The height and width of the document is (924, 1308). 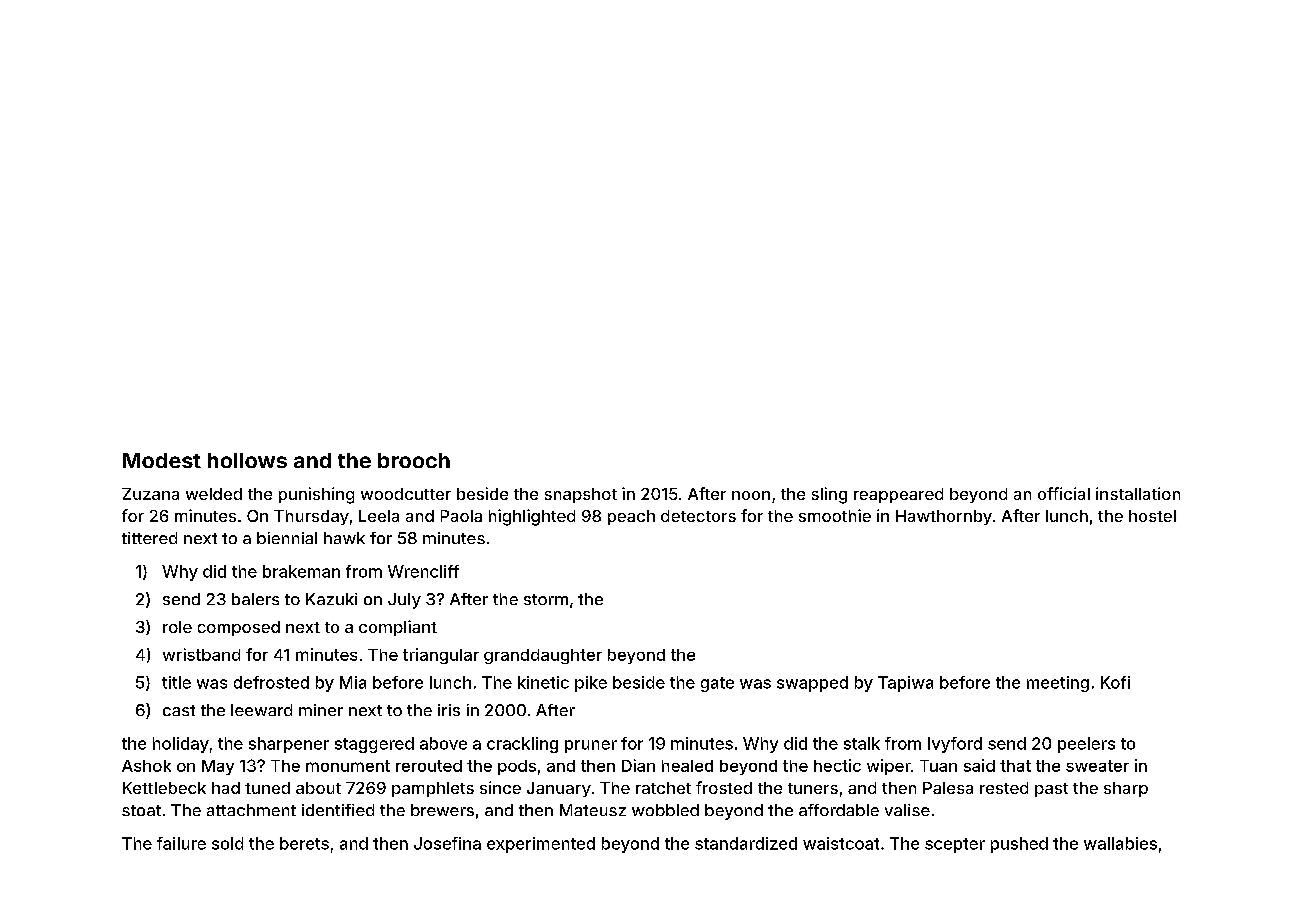 What do you see at coordinates (1152, 516) in the document?
I see `hostel` at bounding box center [1152, 516].
